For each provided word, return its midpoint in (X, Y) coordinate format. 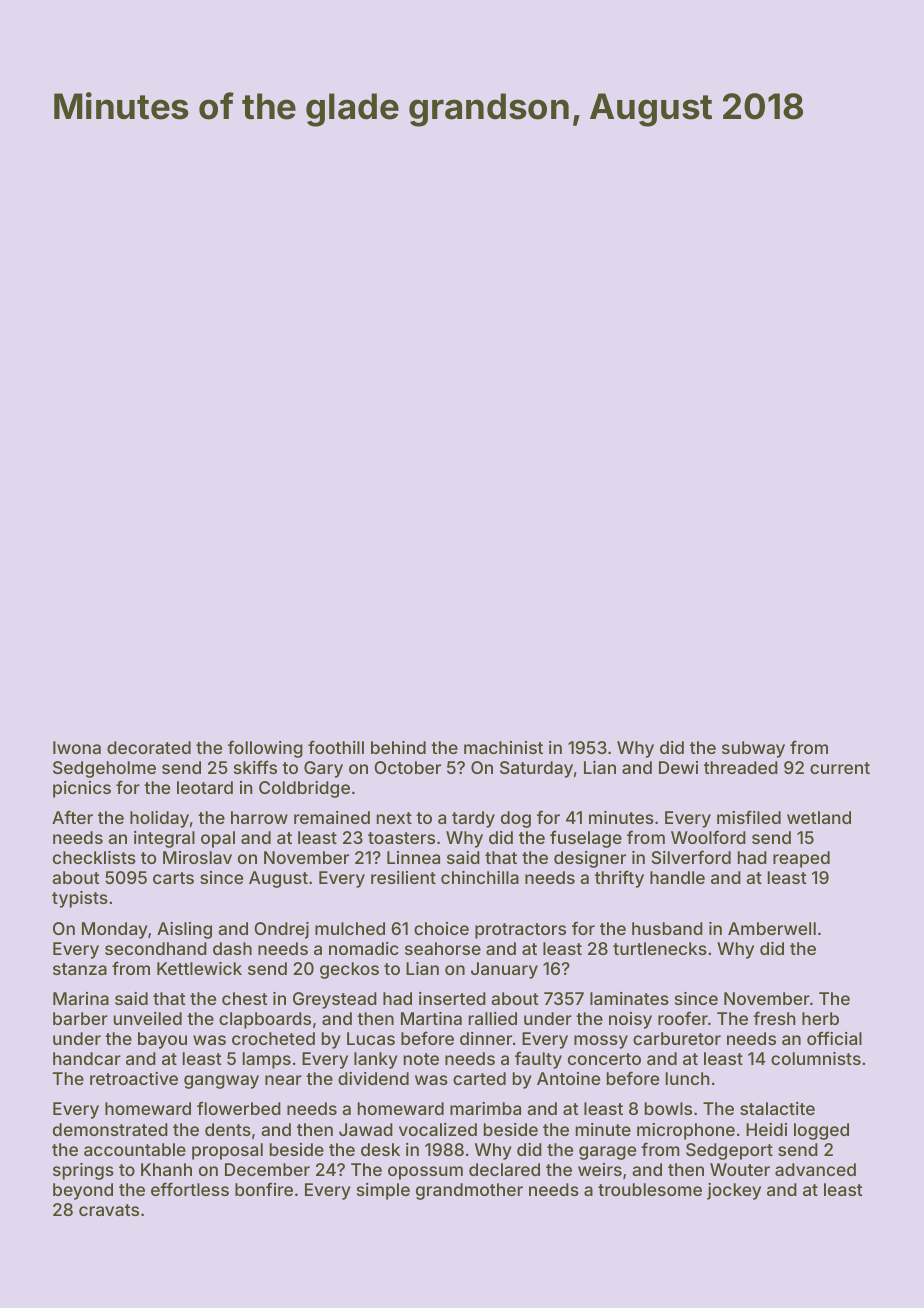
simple (383, 1191)
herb (820, 1018)
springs (83, 1171)
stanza (80, 969)
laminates (629, 998)
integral (164, 839)
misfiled (749, 817)
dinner (486, 1038)
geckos (349, 970)
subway (753, 749)
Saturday (536, 769)
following (265, 749)
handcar (87, 1058)
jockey (734, 1191)
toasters (401, 838)
